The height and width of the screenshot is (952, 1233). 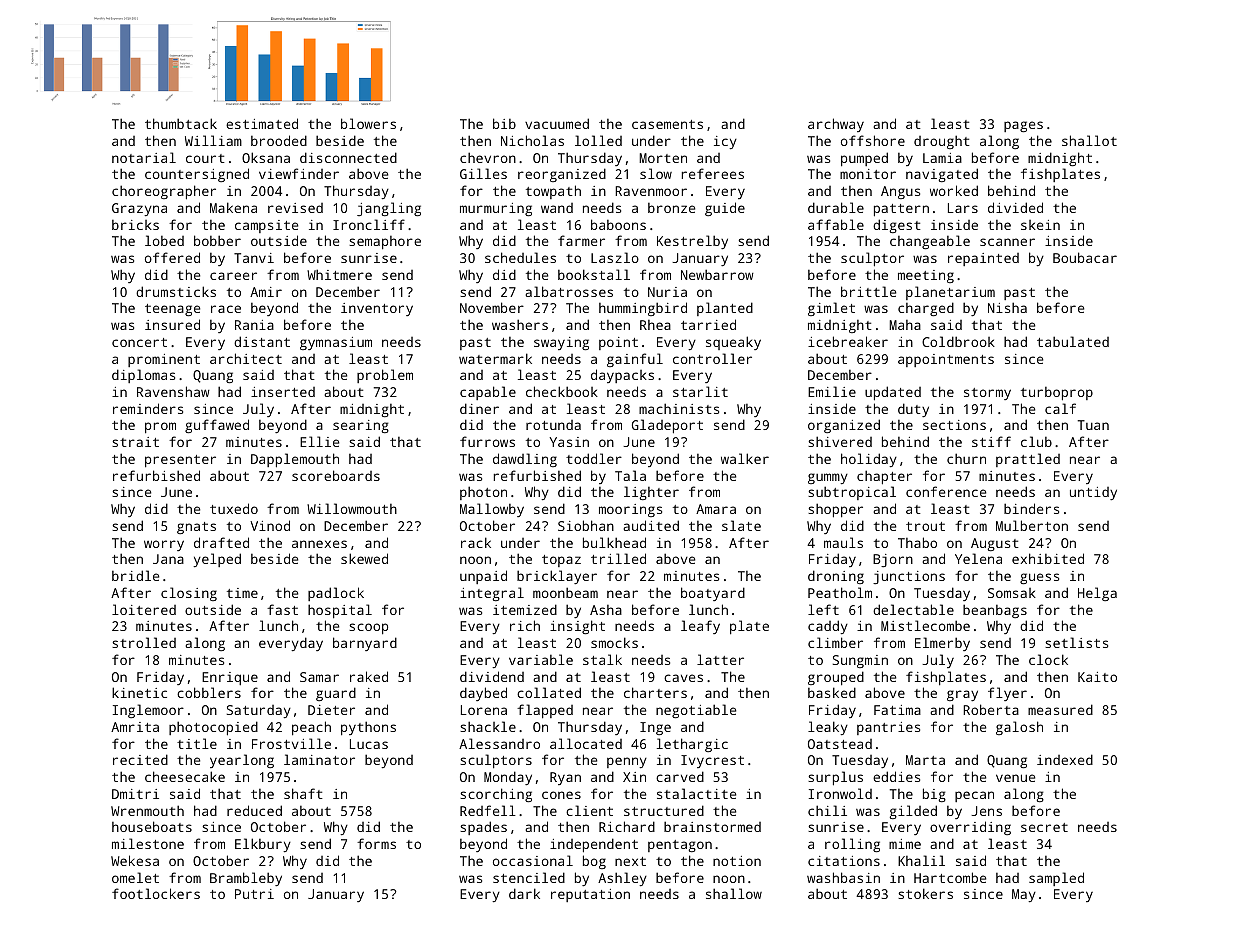 What do you see at coordinates (262, 123) in the screenshot?
I see `estimated` at bounding box center [262, 123].
